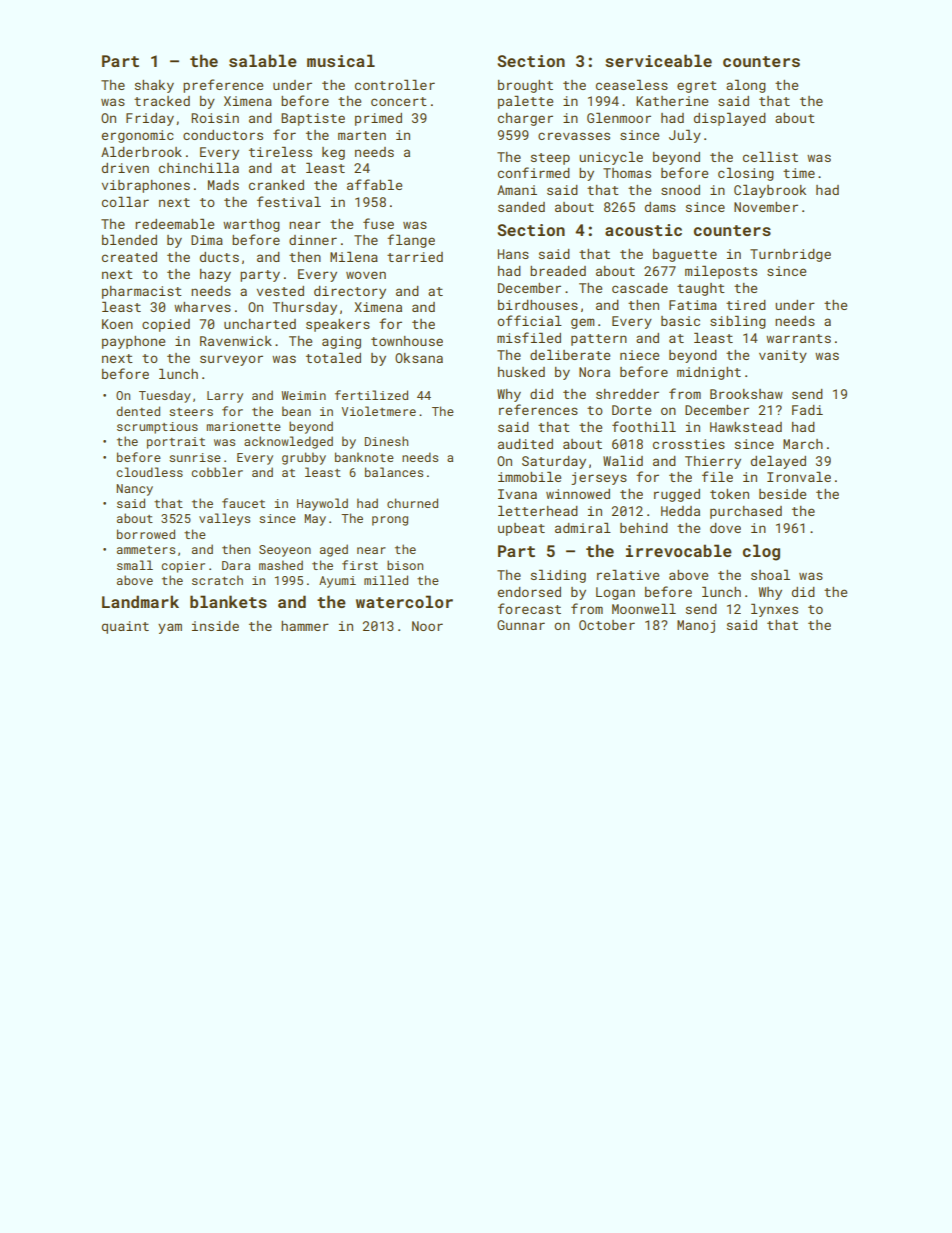 This screenshot has height=1233, width=952. I want to click on July, so click(685, 136).
